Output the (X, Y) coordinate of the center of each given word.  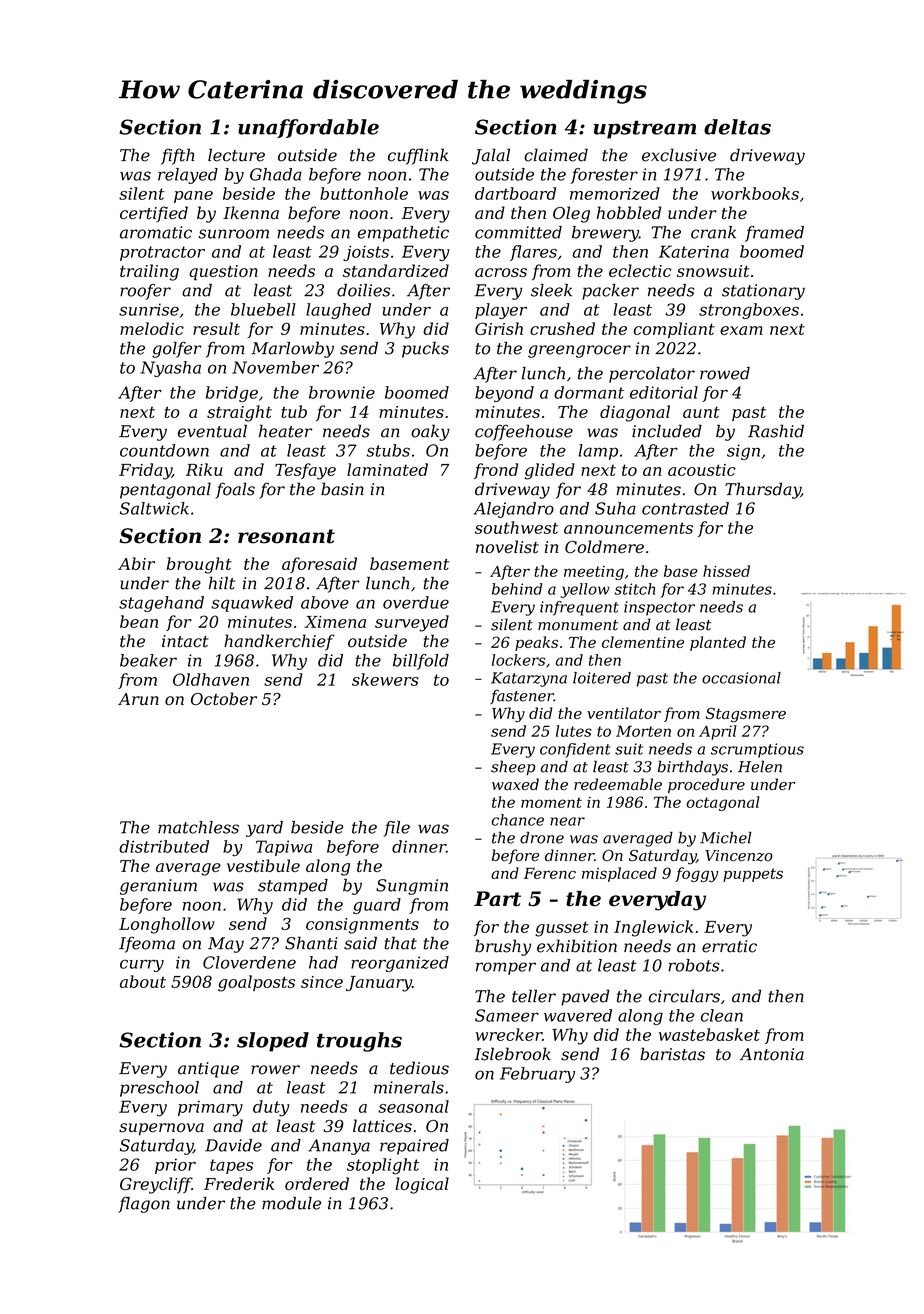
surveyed (412, 623)
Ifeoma (147, 944)
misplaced (619, 874)
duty (271, 1108)
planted (718, 643)
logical (422, 1185)
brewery (605, 234)
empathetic (403, 234)
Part (497, 898)
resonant (286, 536)
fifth (177, 156)
